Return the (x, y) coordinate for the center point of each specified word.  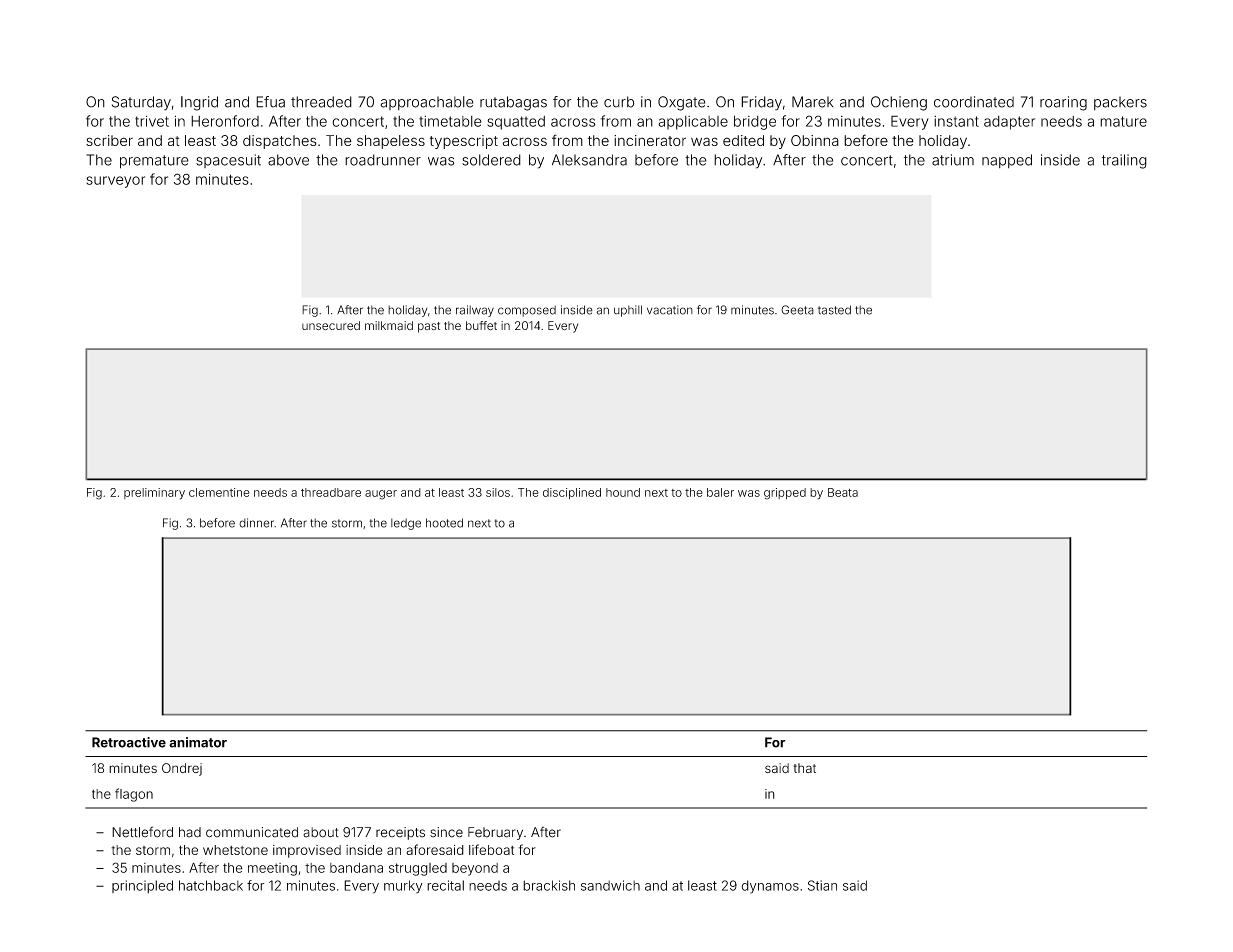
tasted (834, 310)
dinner (256, 523)
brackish (549, 885)
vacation (670, 310)
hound (623, 492)
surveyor (115, 182)
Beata (843, 492)
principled (142, 886)
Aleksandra (589, 160)
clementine (219, 492)
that (804, 768)
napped (1007, 161)
